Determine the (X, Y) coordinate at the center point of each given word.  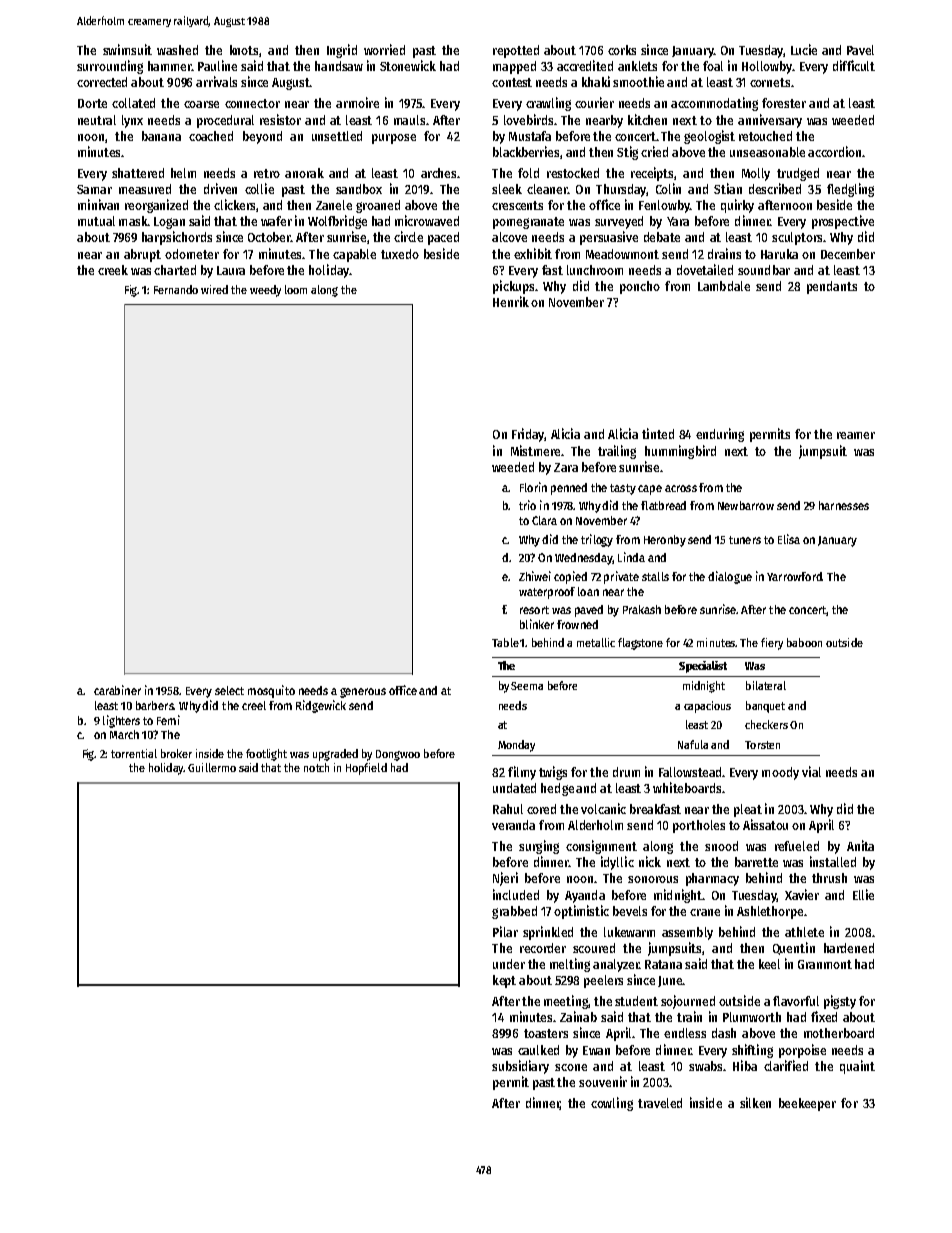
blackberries (527, 152)
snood (721, 846)
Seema (527, 686)
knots (244, 50)
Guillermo (212, 767)
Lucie (804, 49)
